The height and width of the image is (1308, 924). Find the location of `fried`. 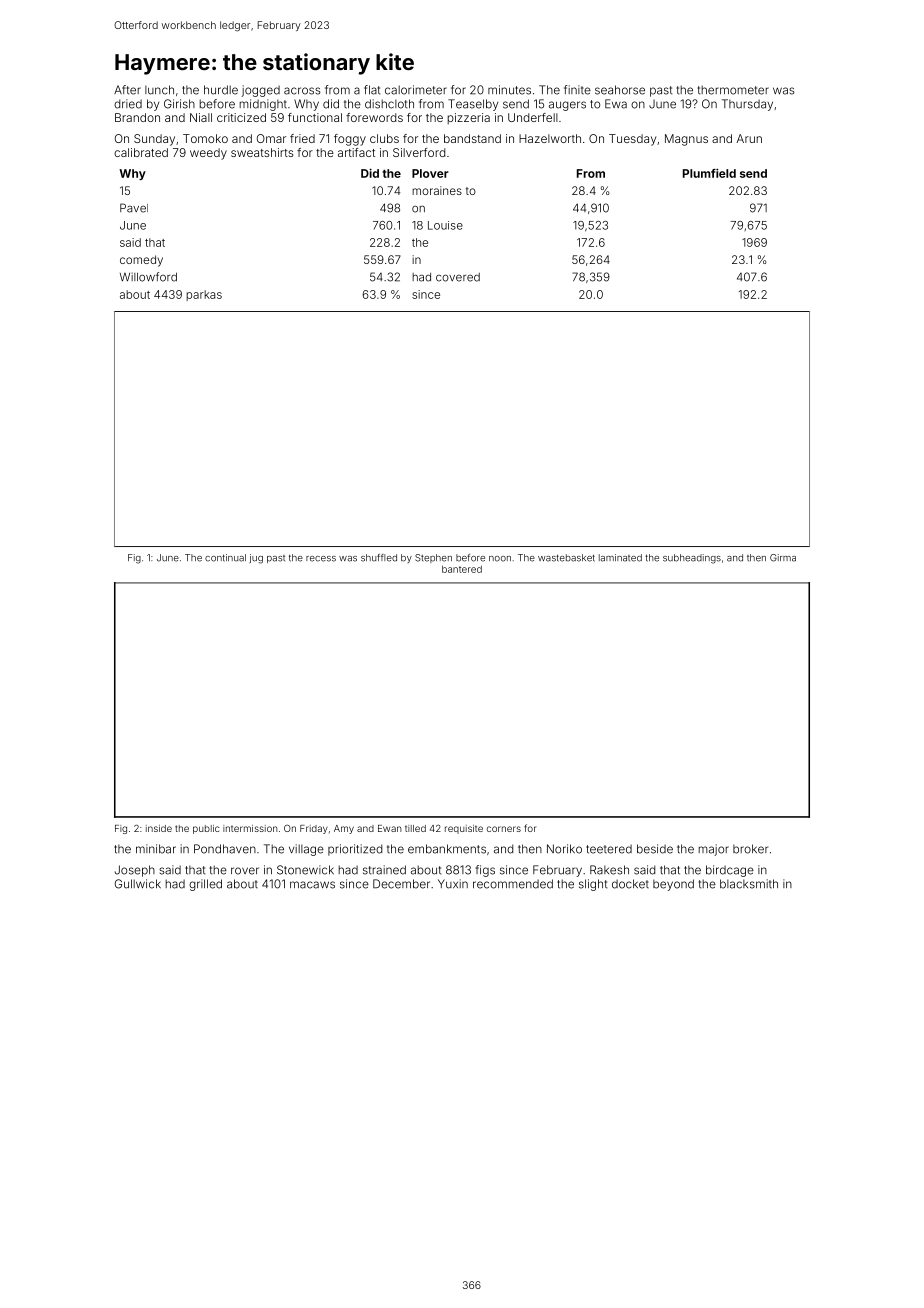

fried is located at coordinates (302, 138).
